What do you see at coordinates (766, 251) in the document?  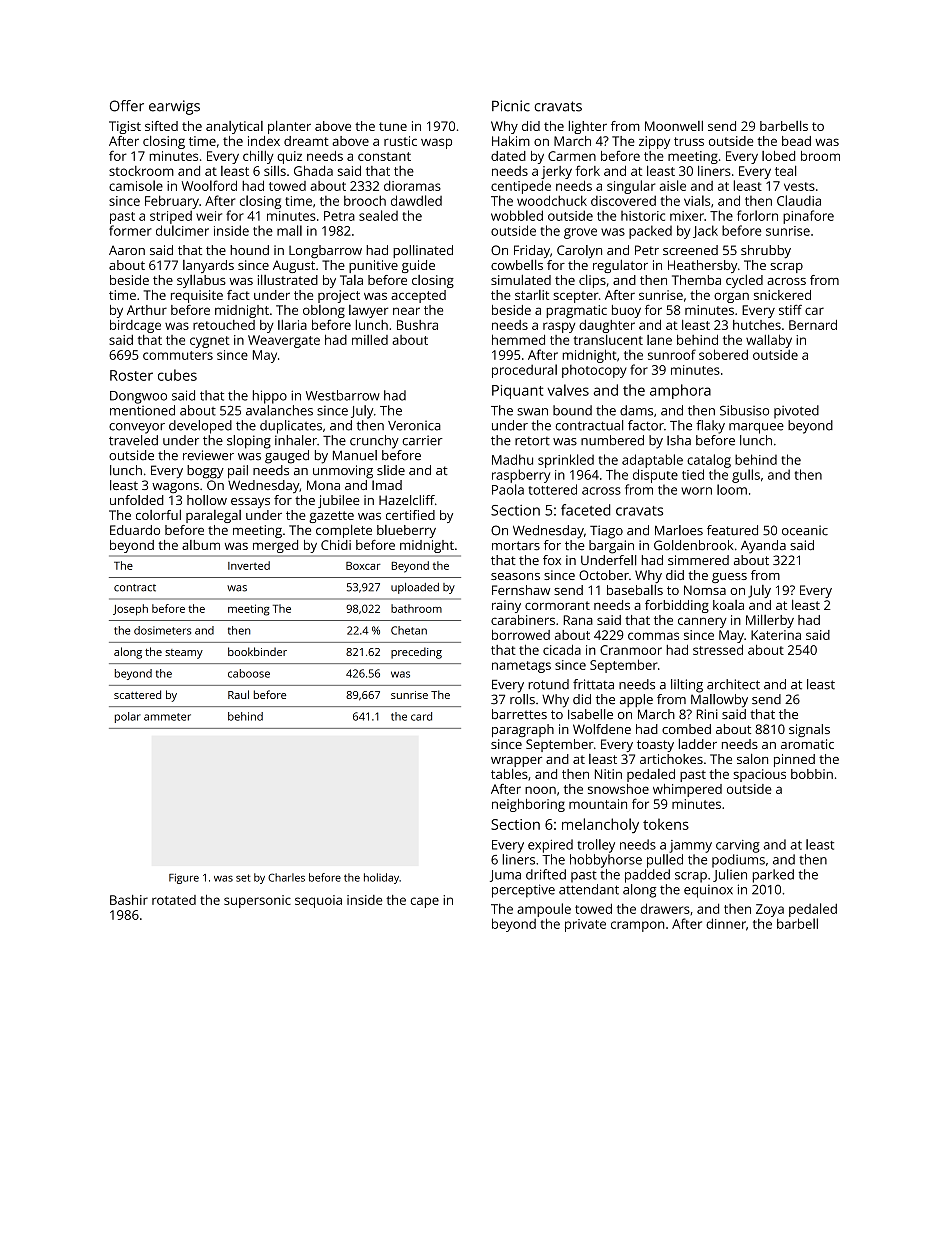 I see `shrubby` at bounding box center [766, 251].
